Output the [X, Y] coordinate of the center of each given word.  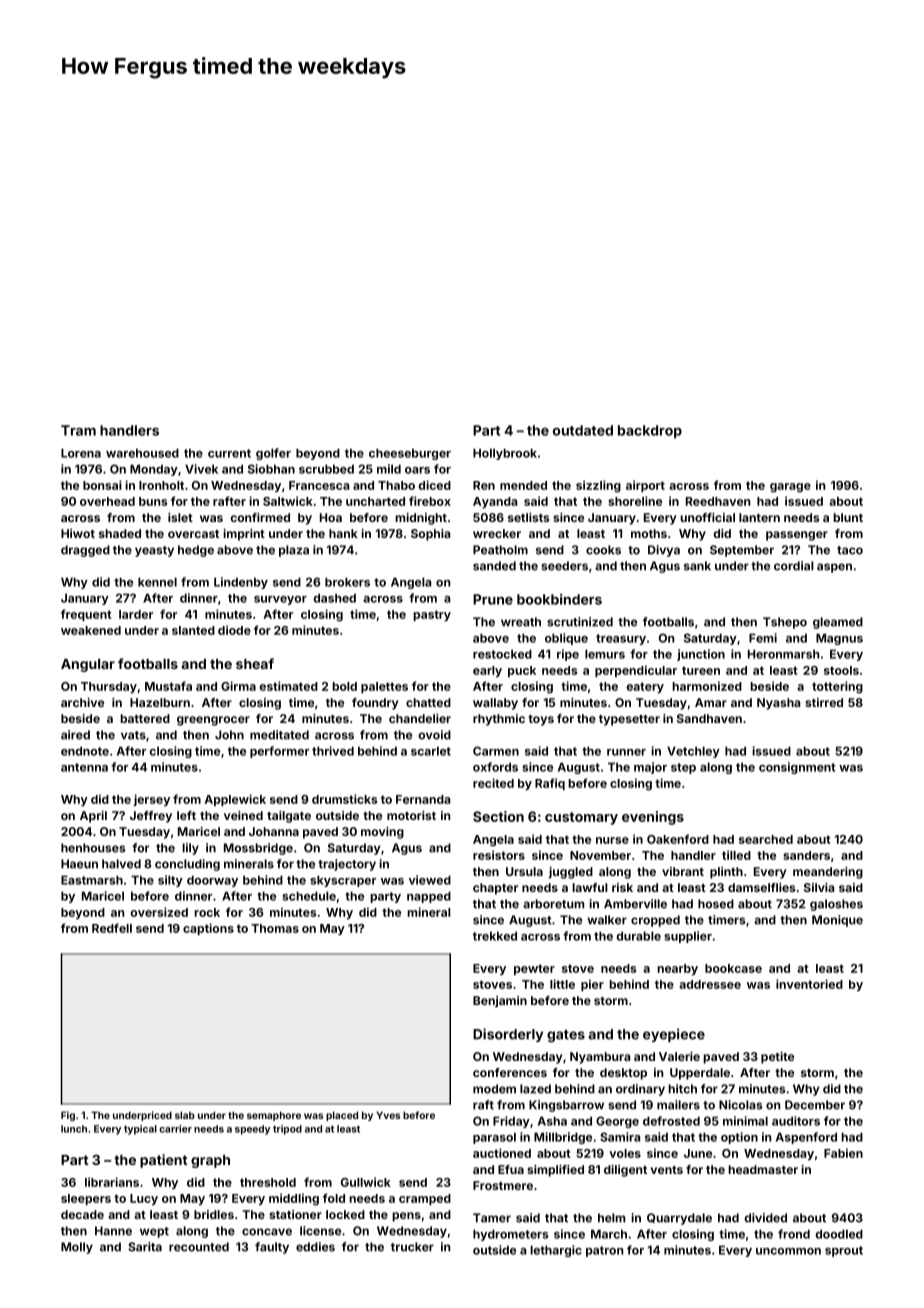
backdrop [650, 432]
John [229, 735]
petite [777, 1058]
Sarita [145, 1247]
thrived [333, 751]
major [650, 768]
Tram [78, 430]
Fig [68, 1116]
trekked [495, 936]
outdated [583, 430]
